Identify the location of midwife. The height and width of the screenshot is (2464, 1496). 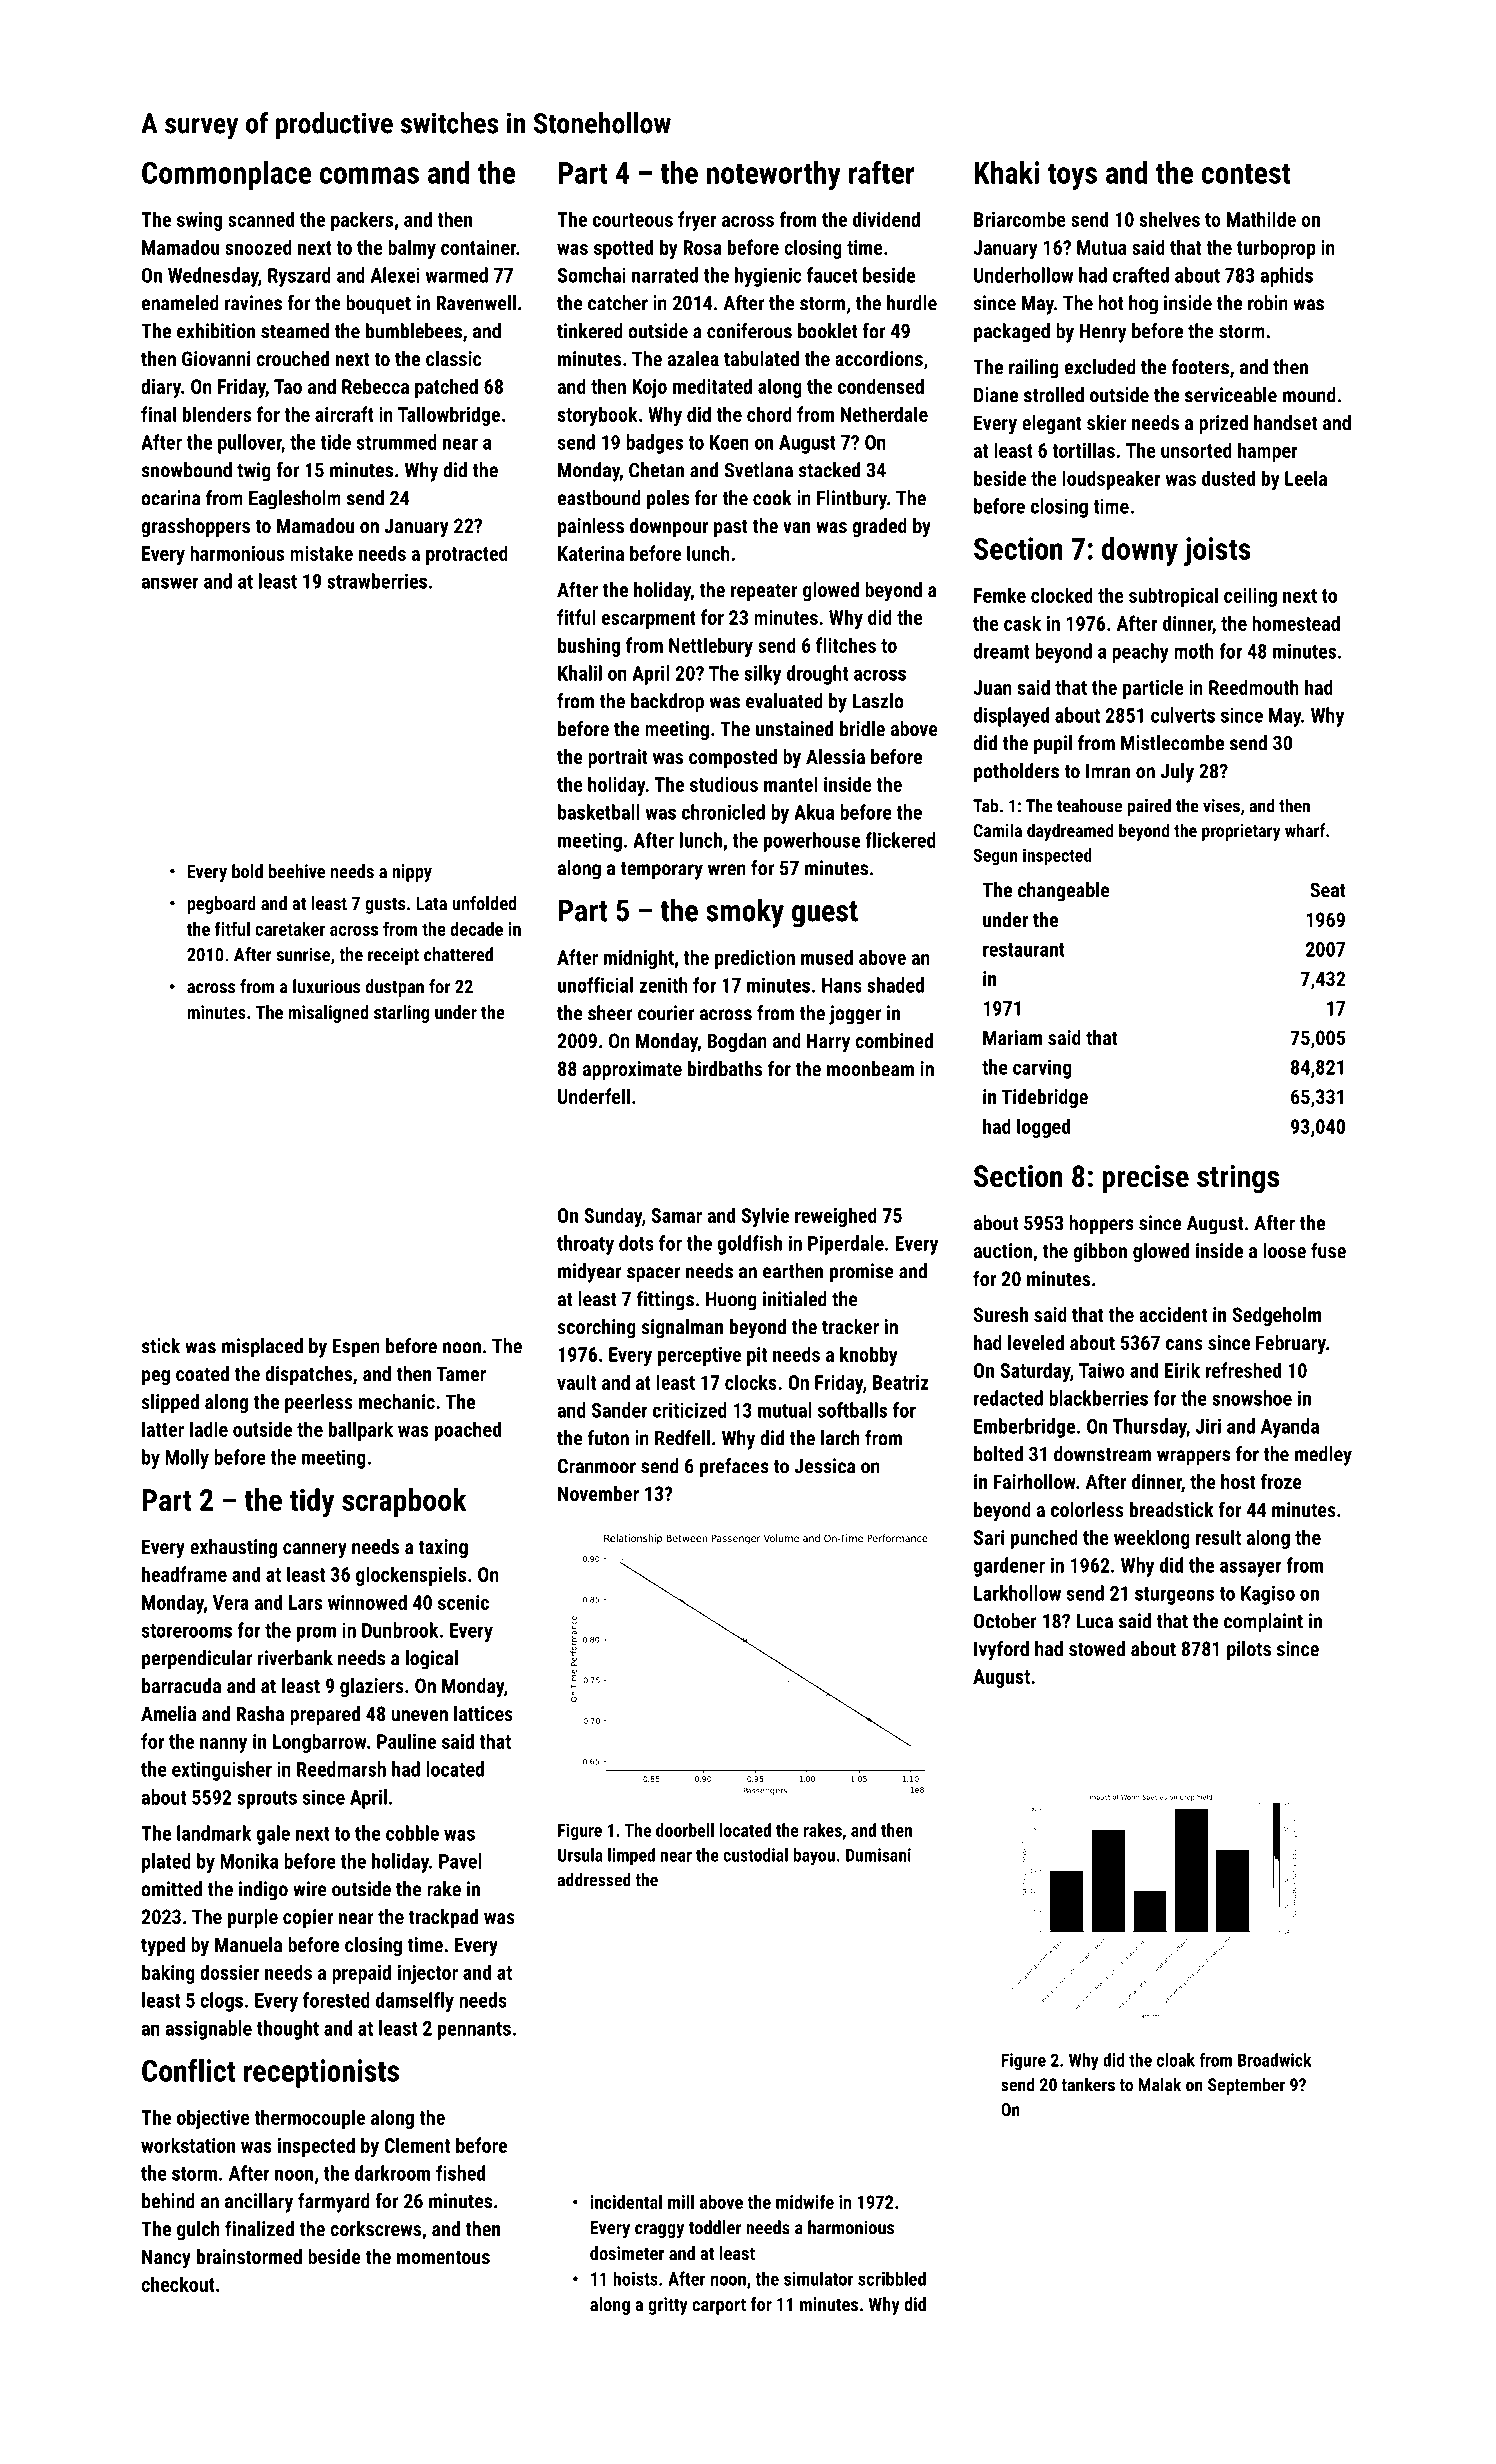
(805, 2201).
